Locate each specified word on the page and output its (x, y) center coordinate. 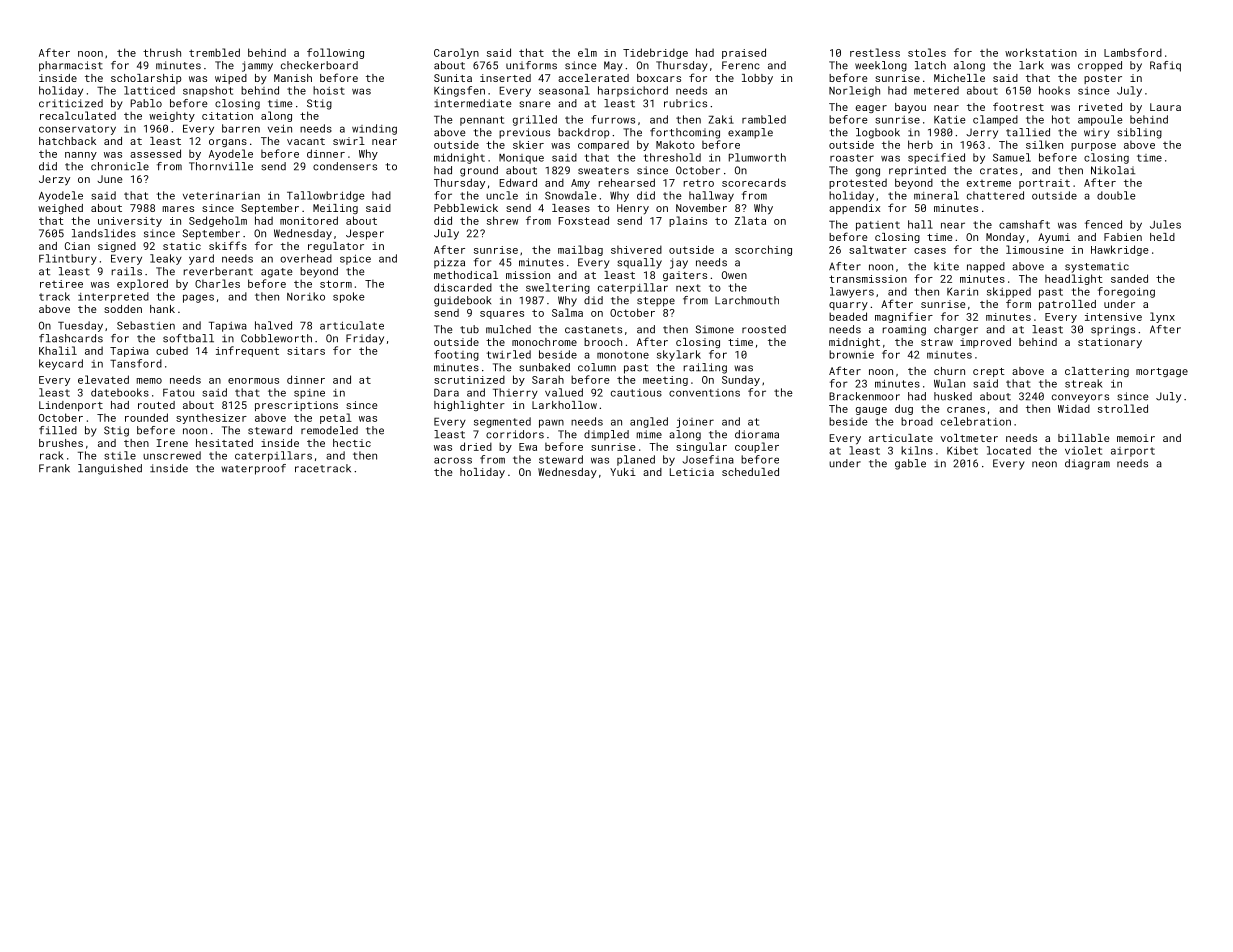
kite (946, 266)
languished (110, 469)
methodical (466, 275)
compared (603, 145)
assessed (155, 153)
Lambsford (1133, 52)
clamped (995, 120)
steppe (656, 302)
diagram (1087, 464)
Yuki (623, 472)
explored (142, 284)
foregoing (1126, 292)
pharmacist (71, 66)
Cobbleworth (276, 338)
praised (744, 53)
